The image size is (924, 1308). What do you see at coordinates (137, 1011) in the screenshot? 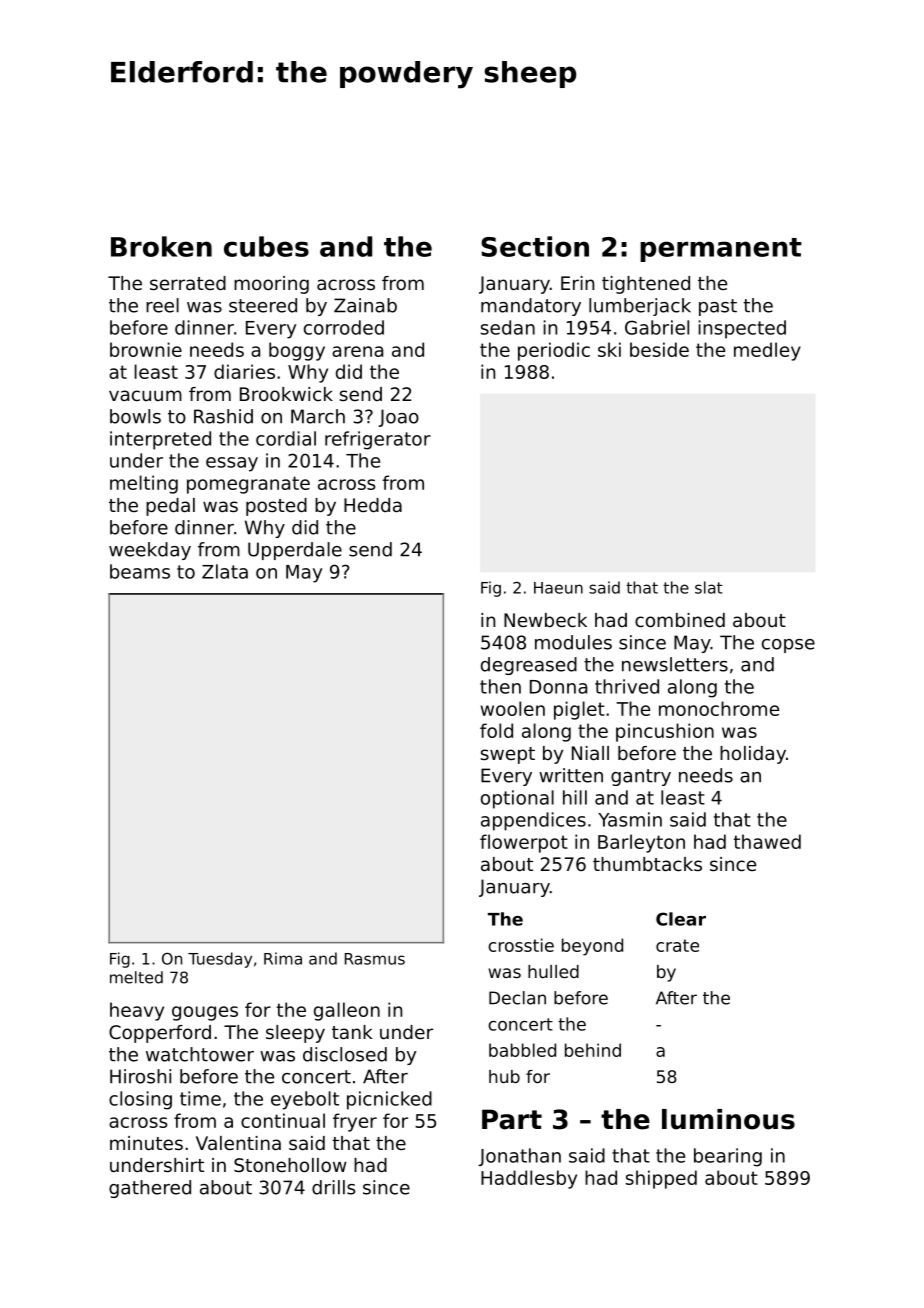
I see `heavy` at bounding box center [137, 1011].
